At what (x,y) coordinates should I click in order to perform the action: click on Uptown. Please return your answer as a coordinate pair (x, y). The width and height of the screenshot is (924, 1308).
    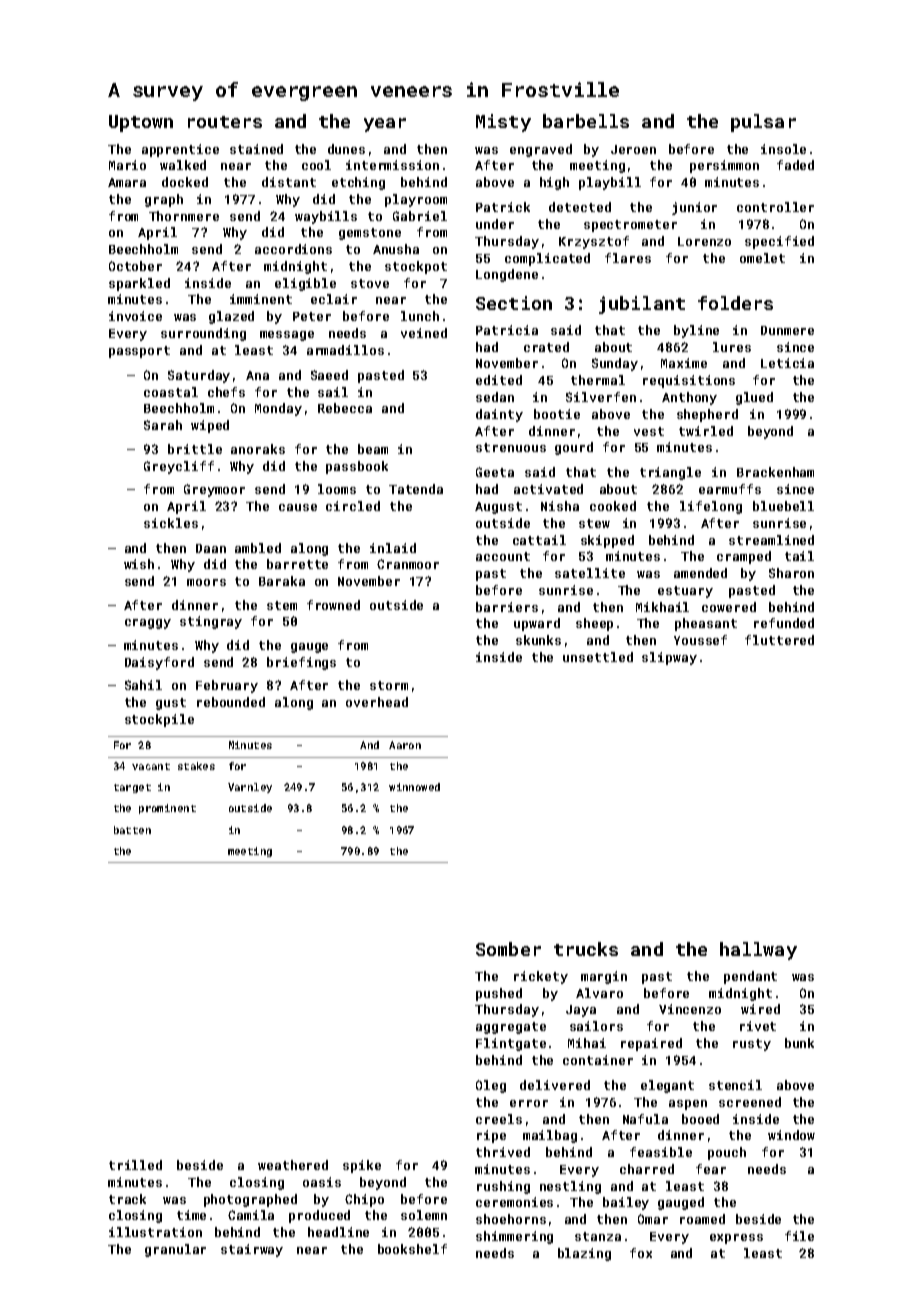
    Looking at the image, I should click on (141, 123).
